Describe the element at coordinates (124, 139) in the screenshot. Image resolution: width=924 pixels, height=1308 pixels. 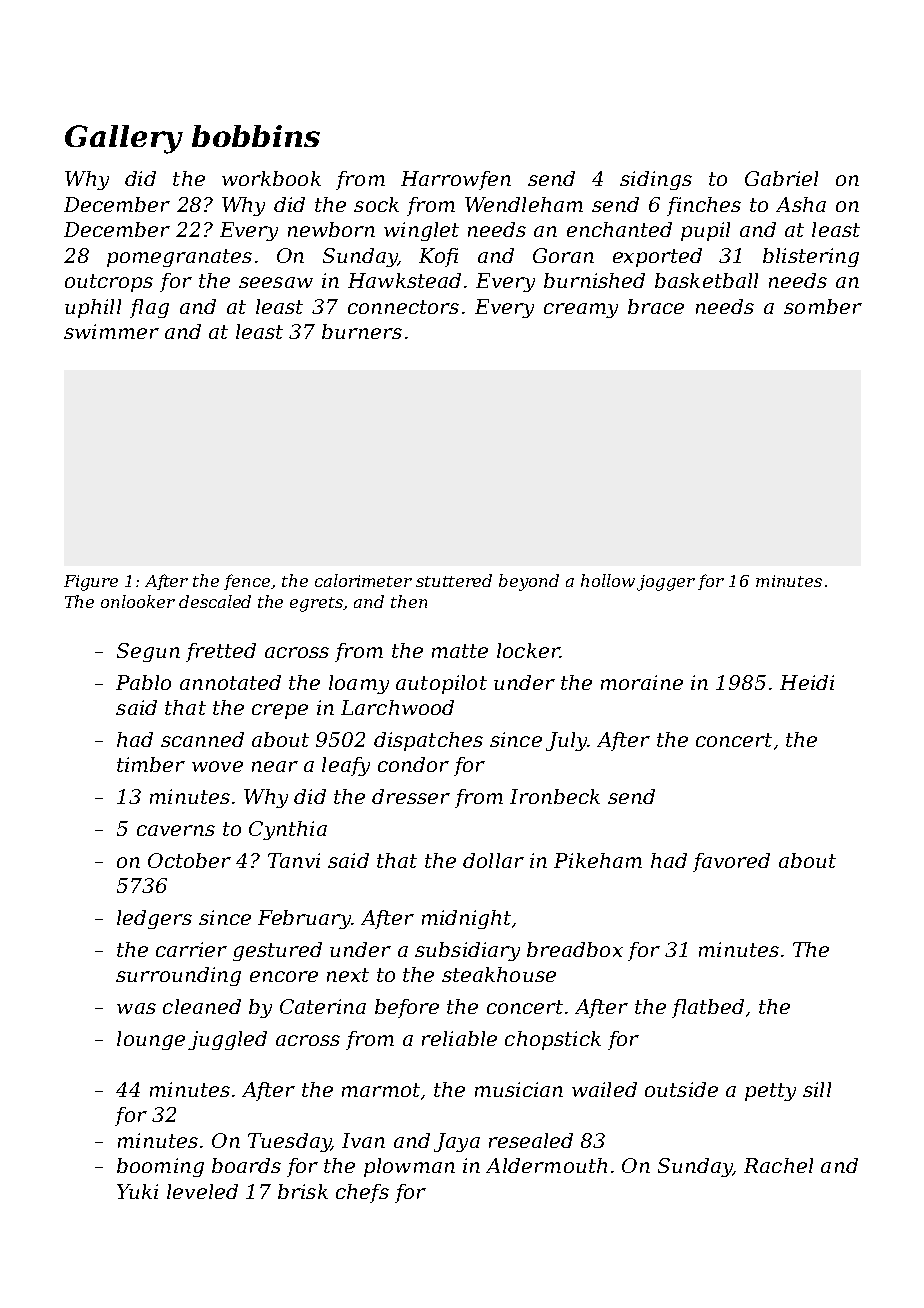
I see `Gallery` at that location.
